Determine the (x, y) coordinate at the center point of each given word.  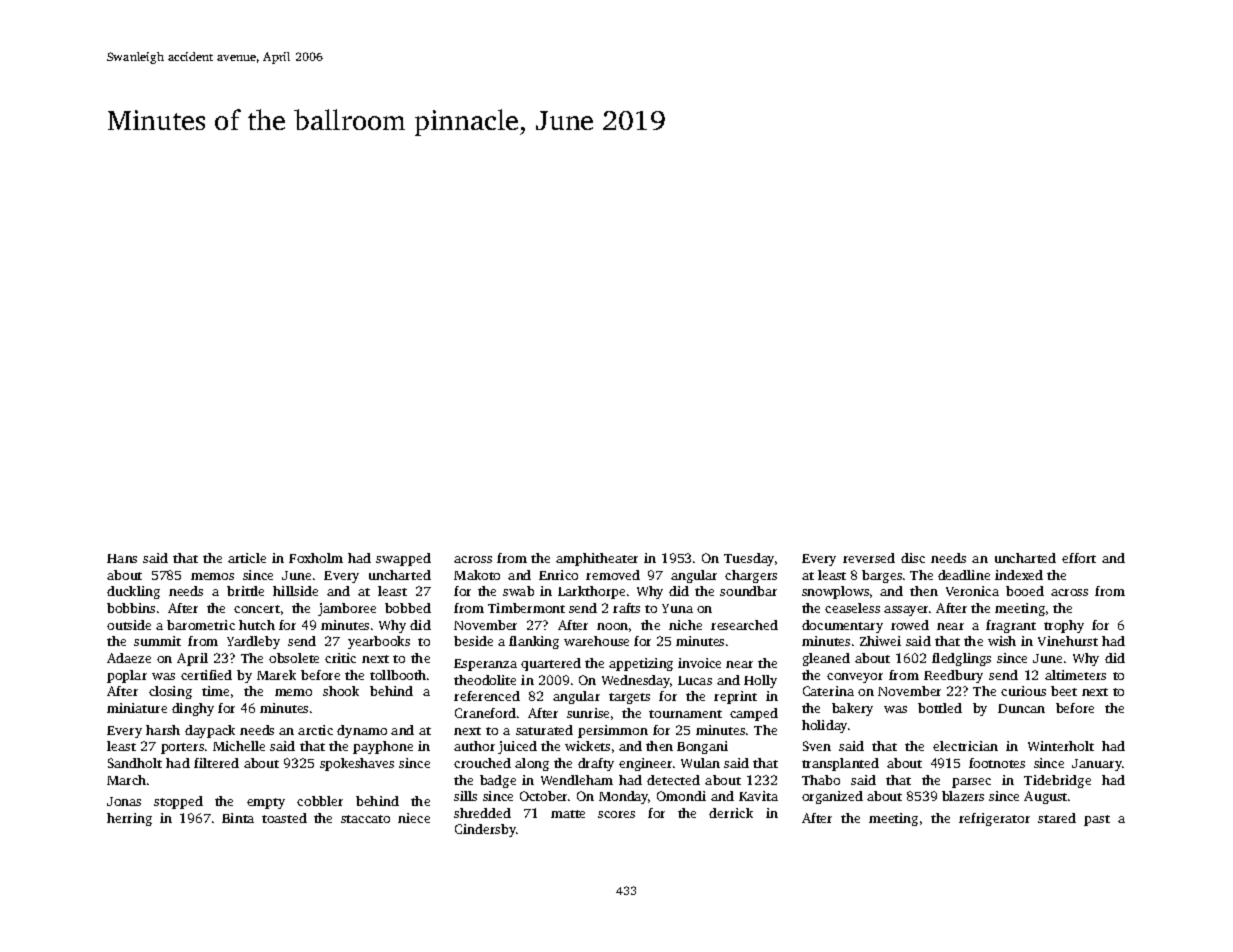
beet (1064, 691)
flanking (534, 642)
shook (341, 691)
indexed (1019, 575)
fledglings (961, 659)
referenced (487, 696)
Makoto (477, 575)
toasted (284, 818)
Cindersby (485, 830)
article (247, 558)
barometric (201, 625)
